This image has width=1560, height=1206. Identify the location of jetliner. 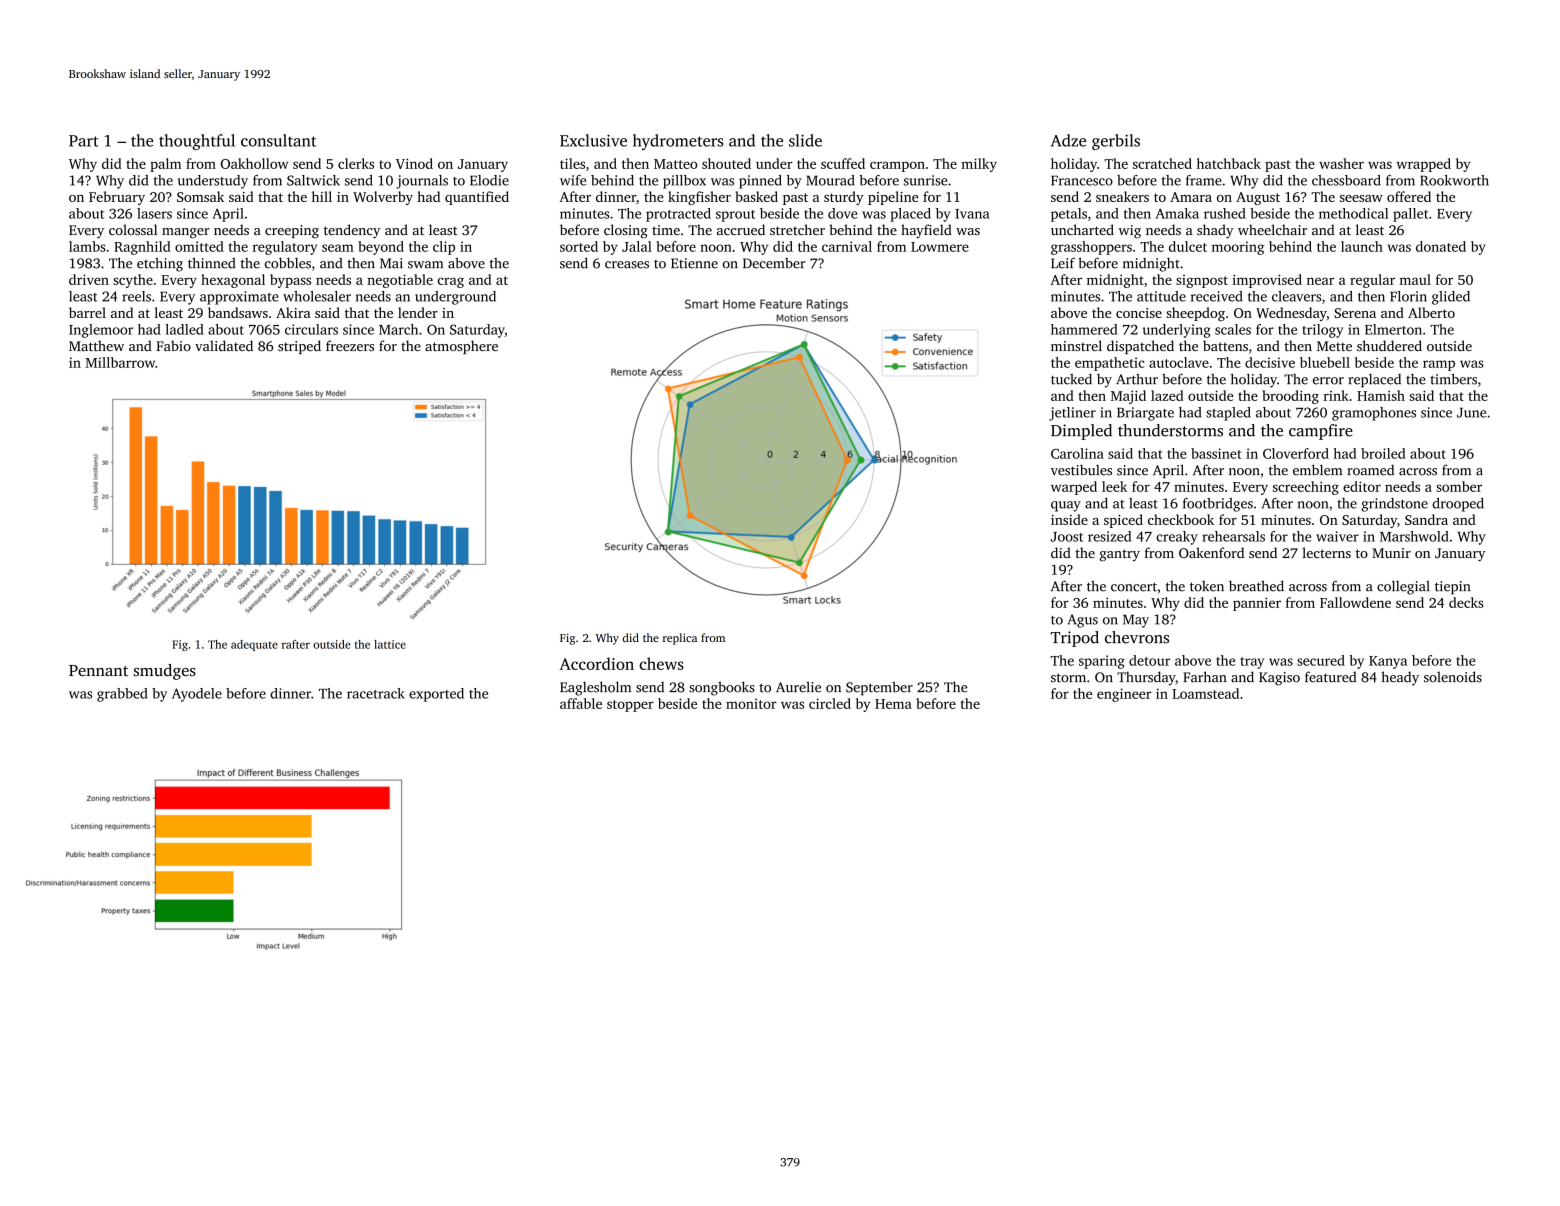
(1072, 414).
